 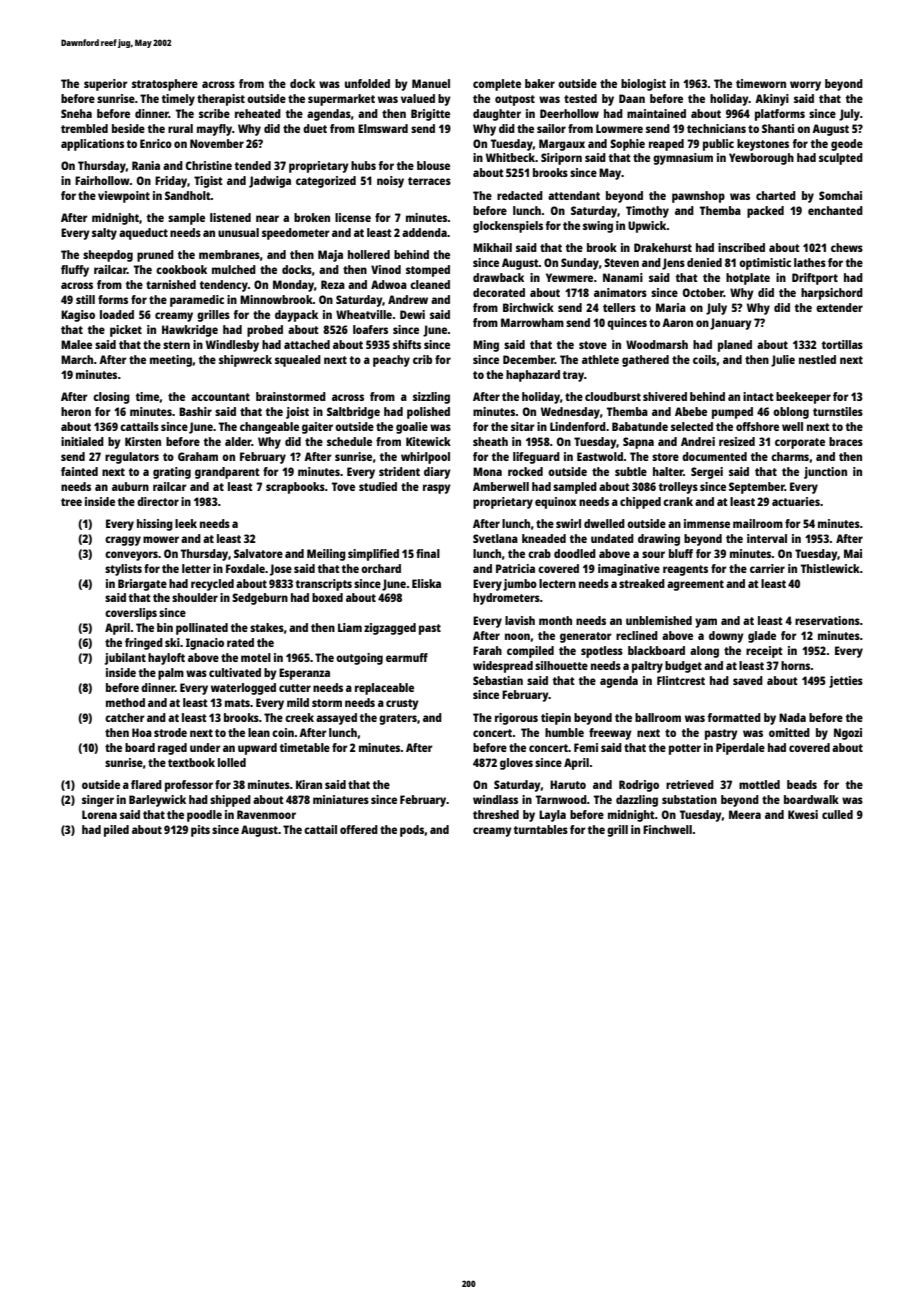 I want to click on final, so click(x=428, y=553).
